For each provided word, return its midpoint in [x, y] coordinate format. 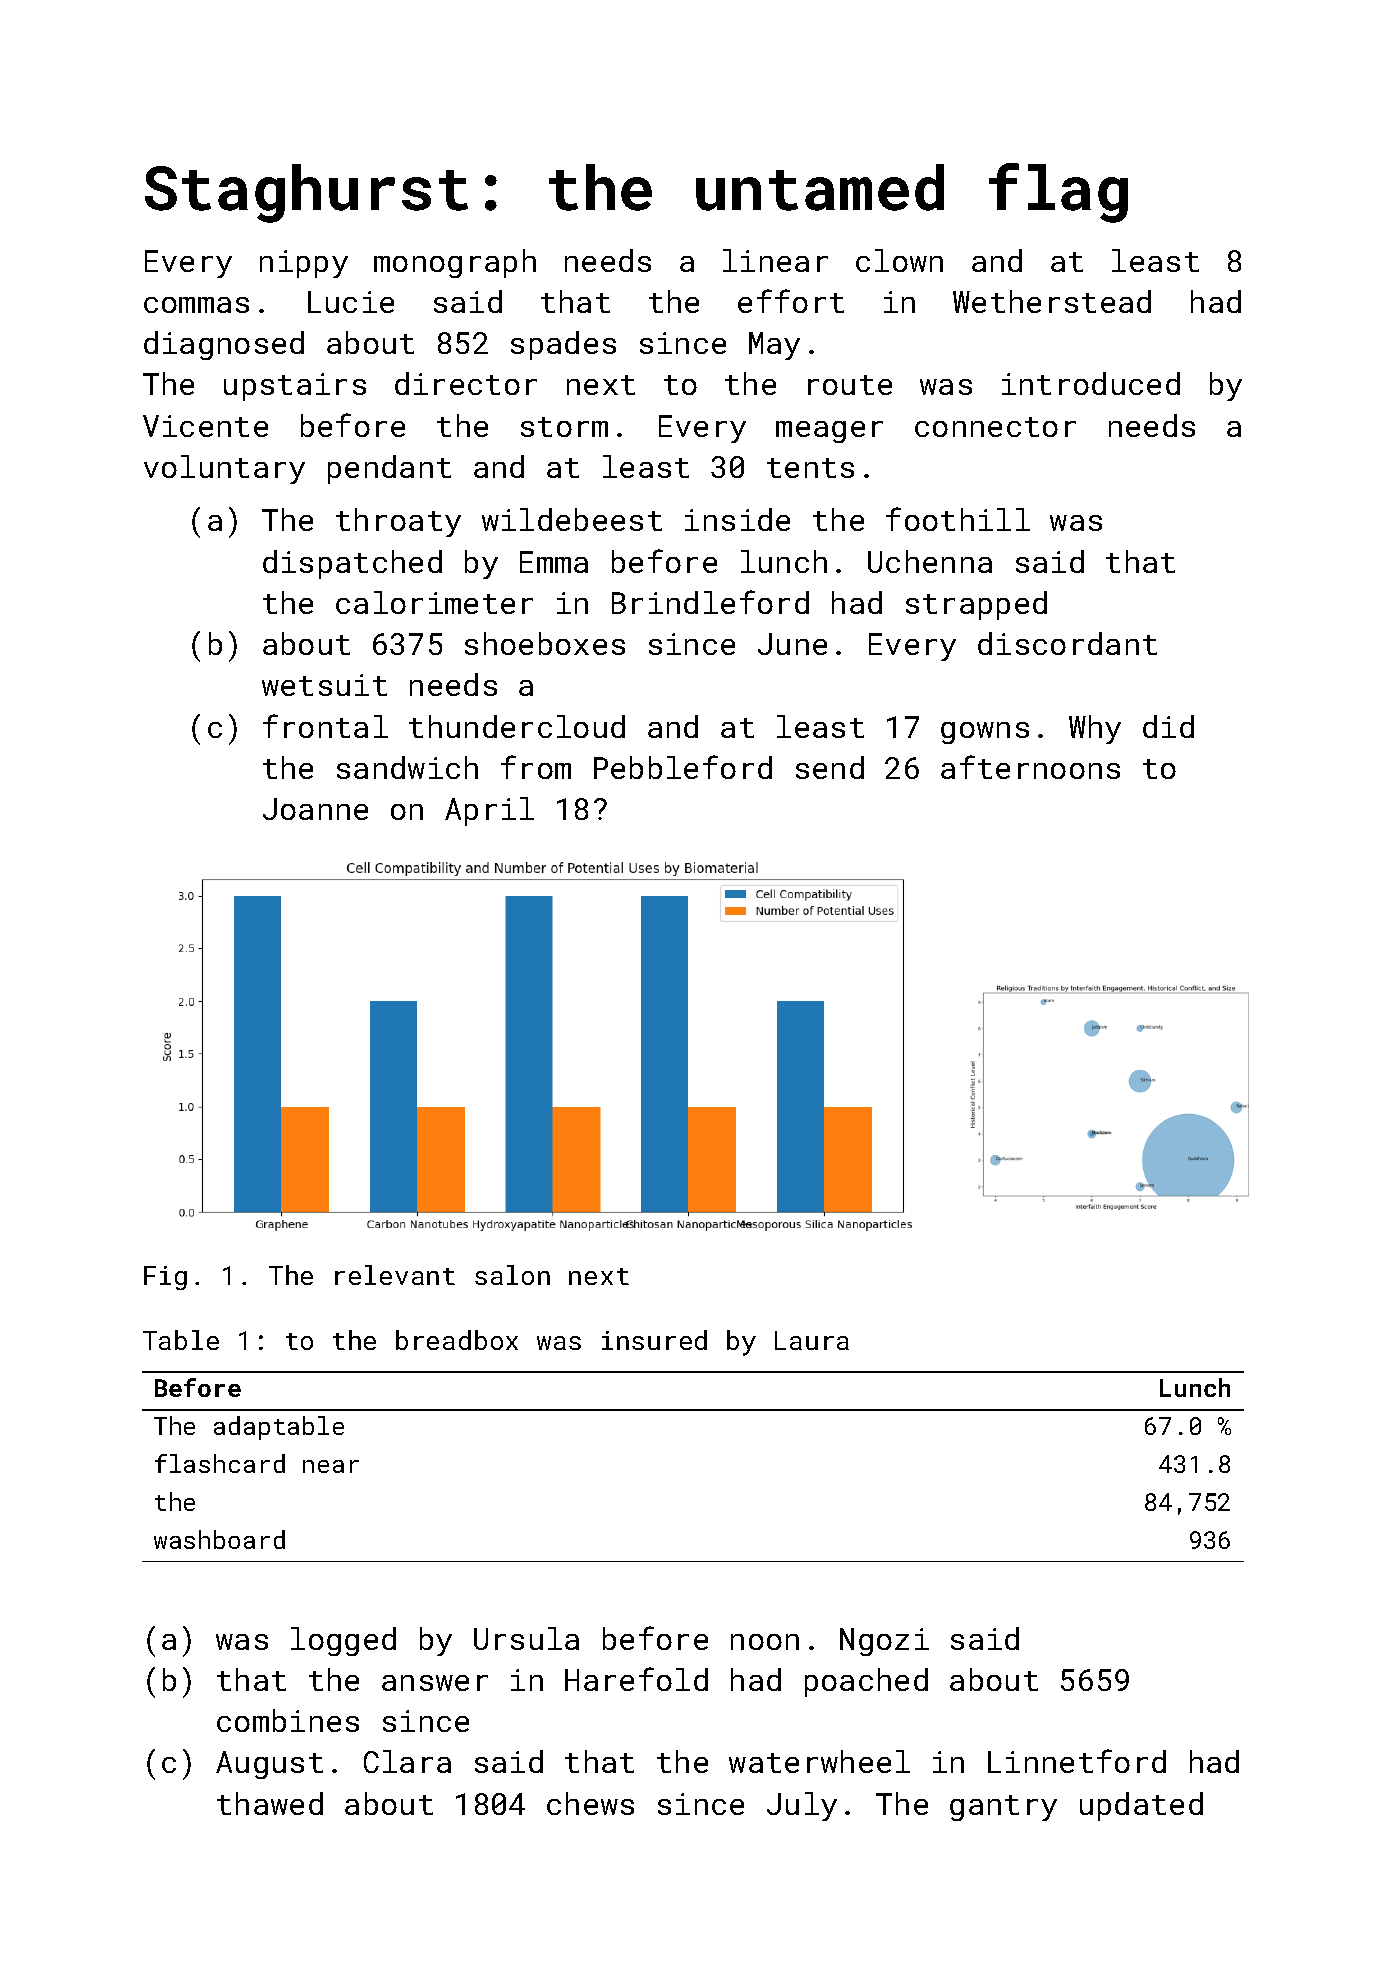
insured [654, 1340]
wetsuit [324, 685]
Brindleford [710, 602]
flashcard [220, 1463]
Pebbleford [683, 767]
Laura [812, 1340]
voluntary [224, 469]
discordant [1067, 643]
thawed [270, 1803]
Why [1095, 729]
